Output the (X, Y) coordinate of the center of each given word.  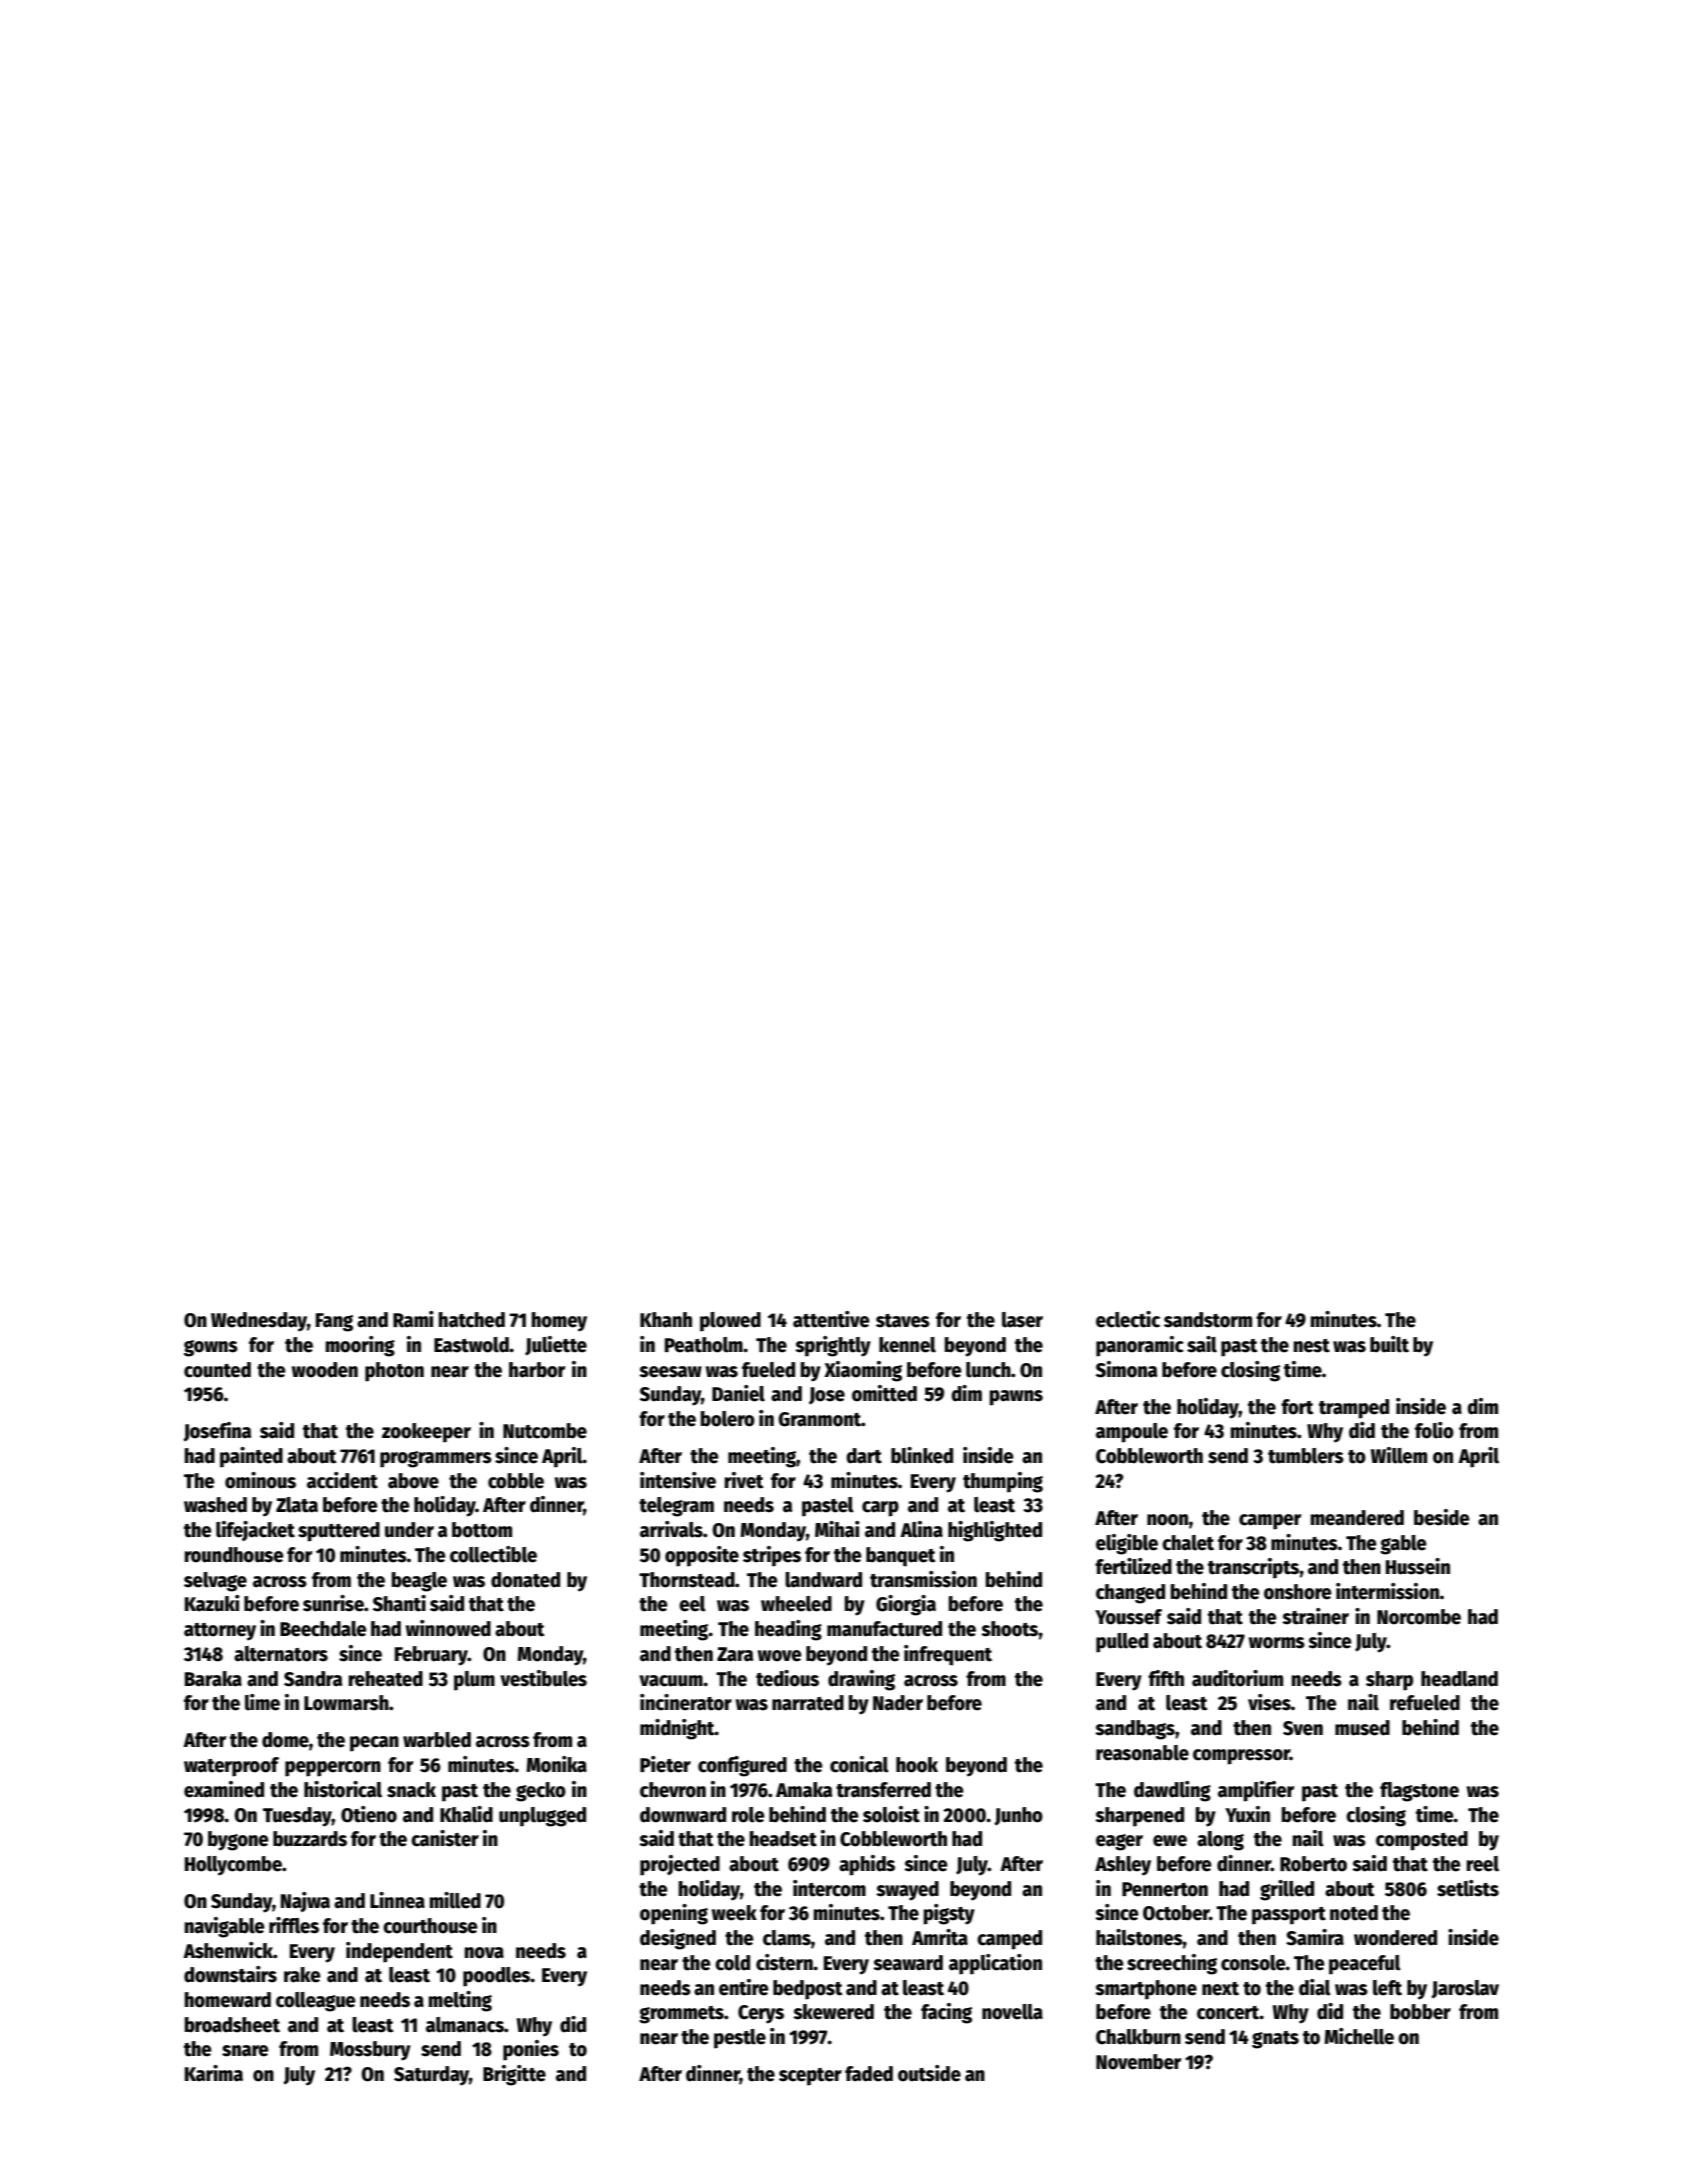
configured (742, 1766)
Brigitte (514, 2075)
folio (1434, 1430)
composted (1422, 1841)
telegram (676, 1507)
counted (217, 1370)
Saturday (431, 2076)
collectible (493, 1554)
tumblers (1306, 1456)
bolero (728, 1419)
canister (445, 1838)
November (1138, 2062)
